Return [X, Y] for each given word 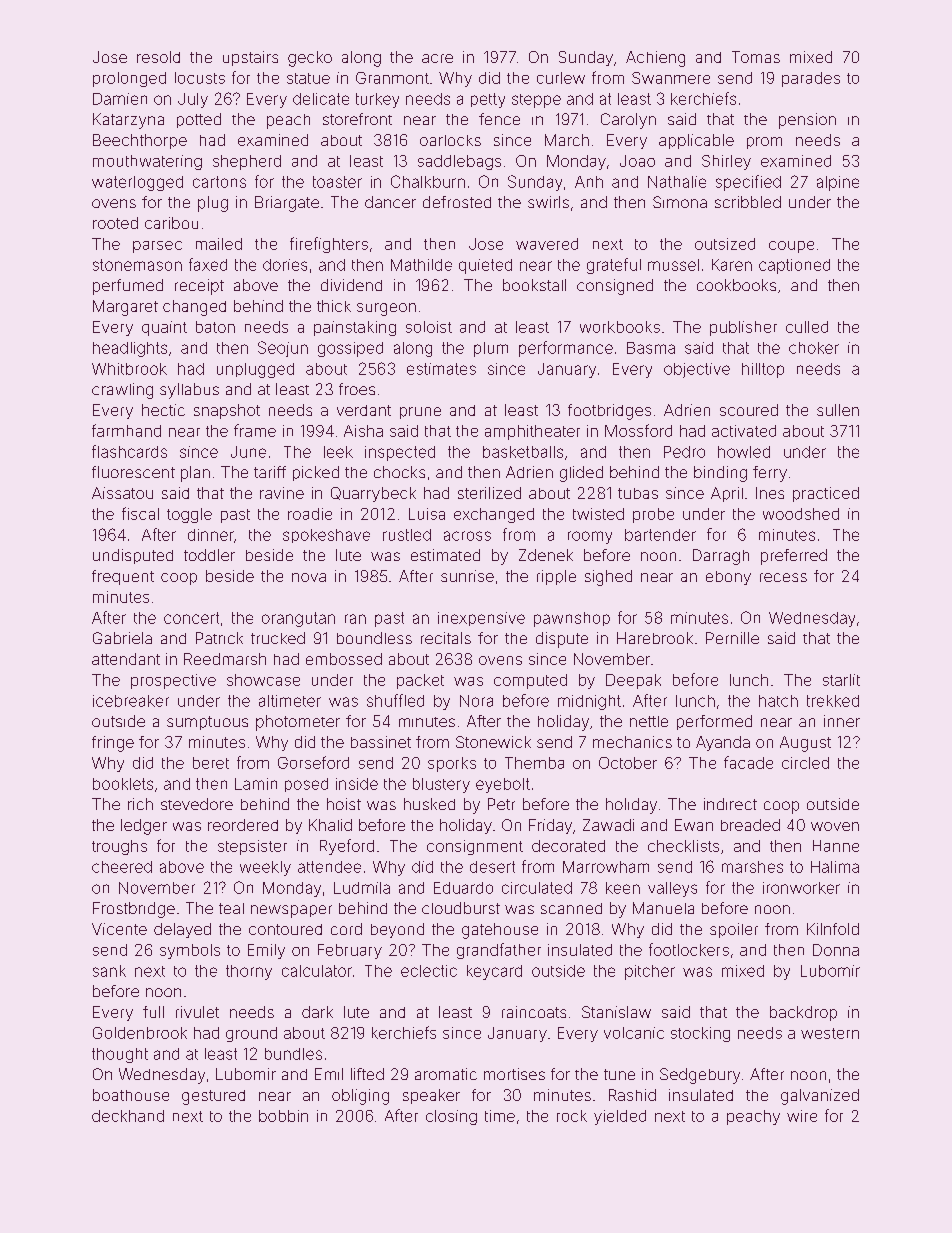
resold [158, 57]
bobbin [283, 1116]
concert [191, 618]
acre [437, 58]
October [628, 763]
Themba [534, 763]
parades [811, 79]
